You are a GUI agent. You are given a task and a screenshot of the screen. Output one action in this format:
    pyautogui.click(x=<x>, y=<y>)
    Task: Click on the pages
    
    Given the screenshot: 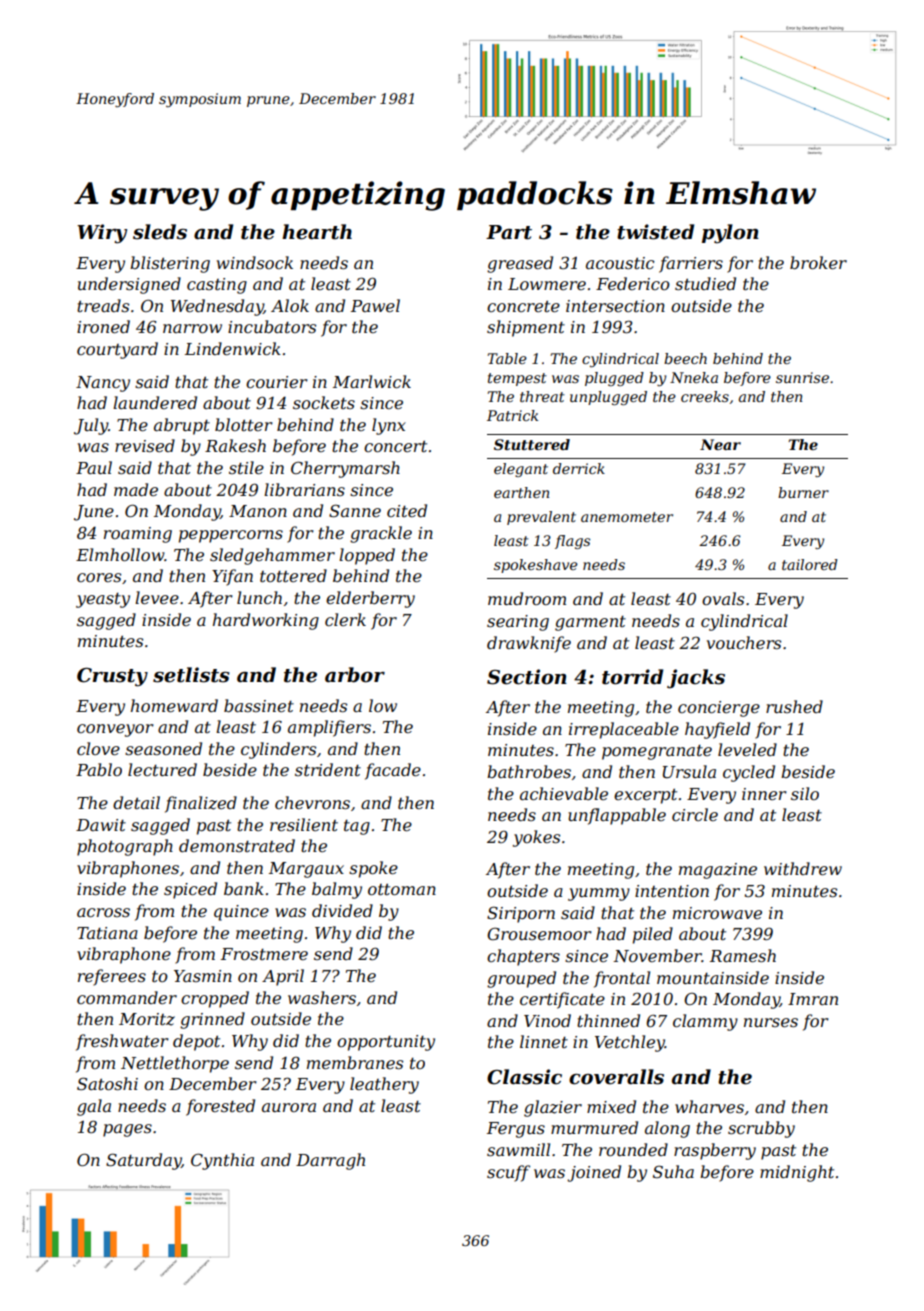 What is the action you would take?
    pyautogui.click(x=127, y=1130)
